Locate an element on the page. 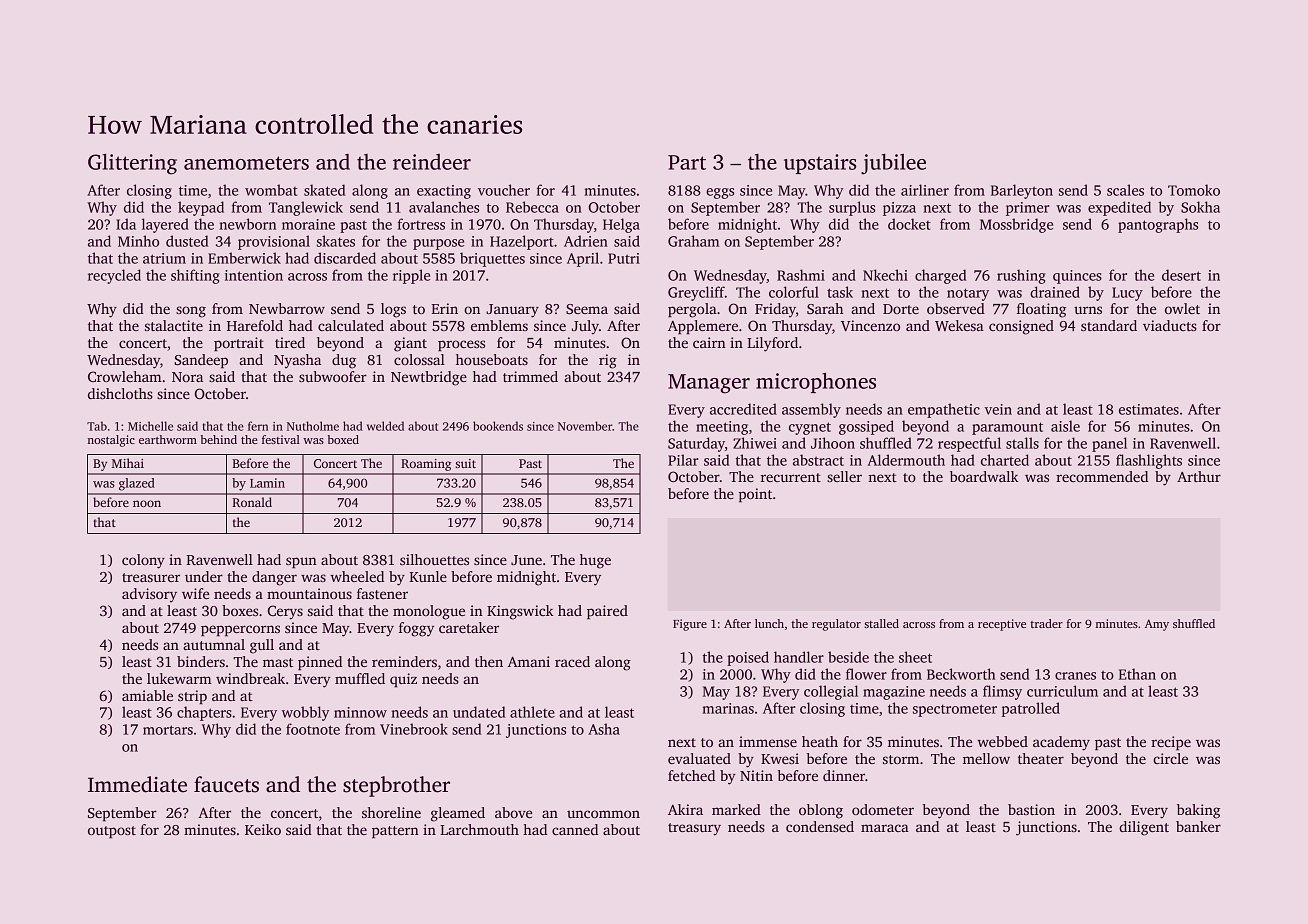 The width and height of the page is (1308, 924). point is located at coordinates (755, 495).
